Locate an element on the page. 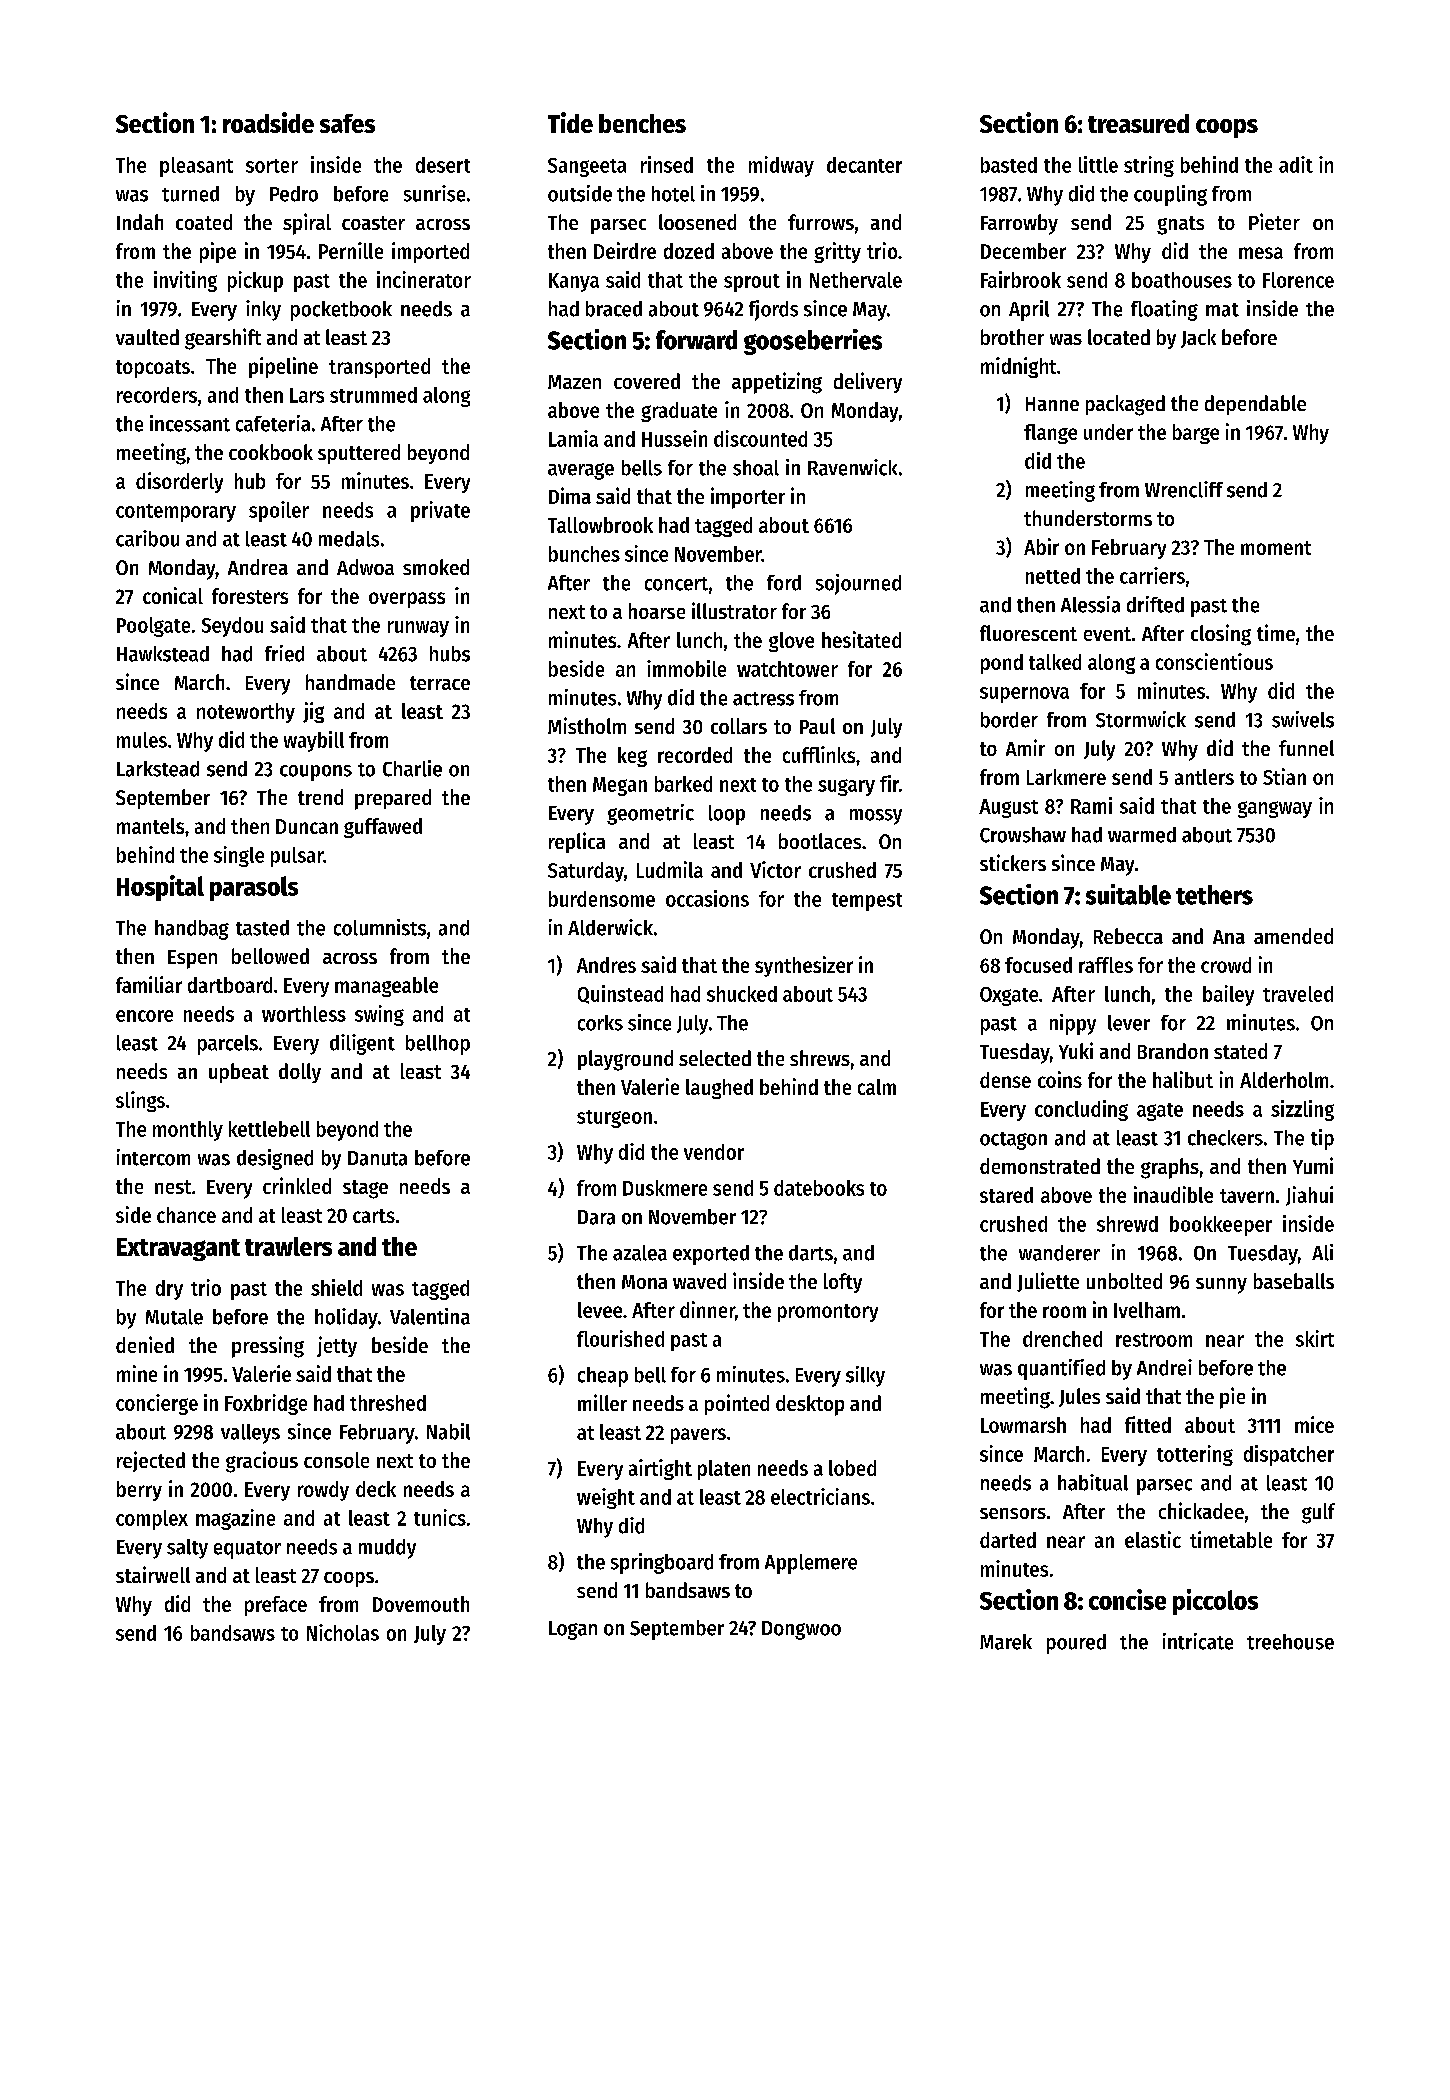 The width and height of the image is (1450, 2100). dependable is located at coordinates (1255, 405).
